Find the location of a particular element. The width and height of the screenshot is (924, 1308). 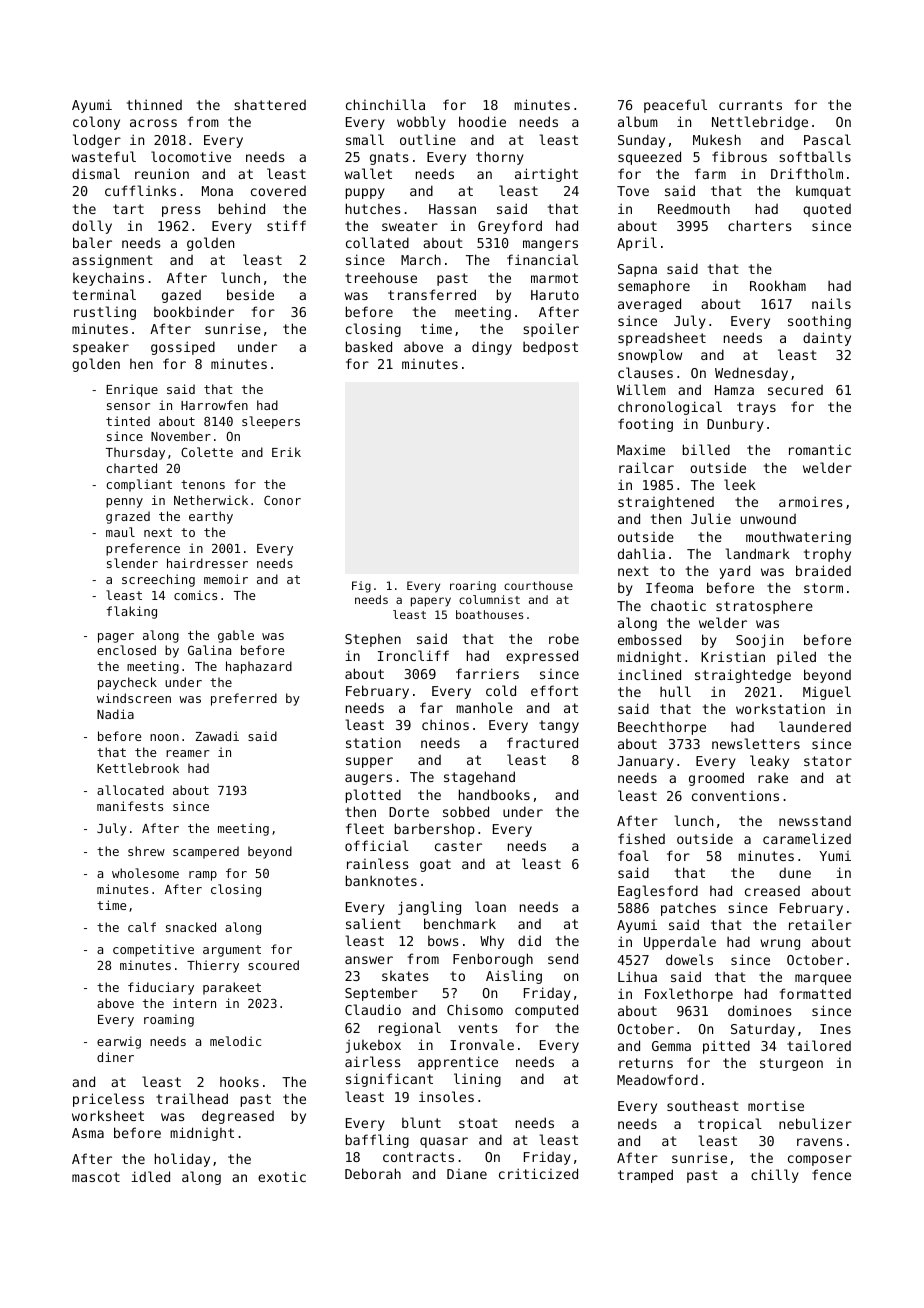

idled is located at coordinates (150, 1176).
